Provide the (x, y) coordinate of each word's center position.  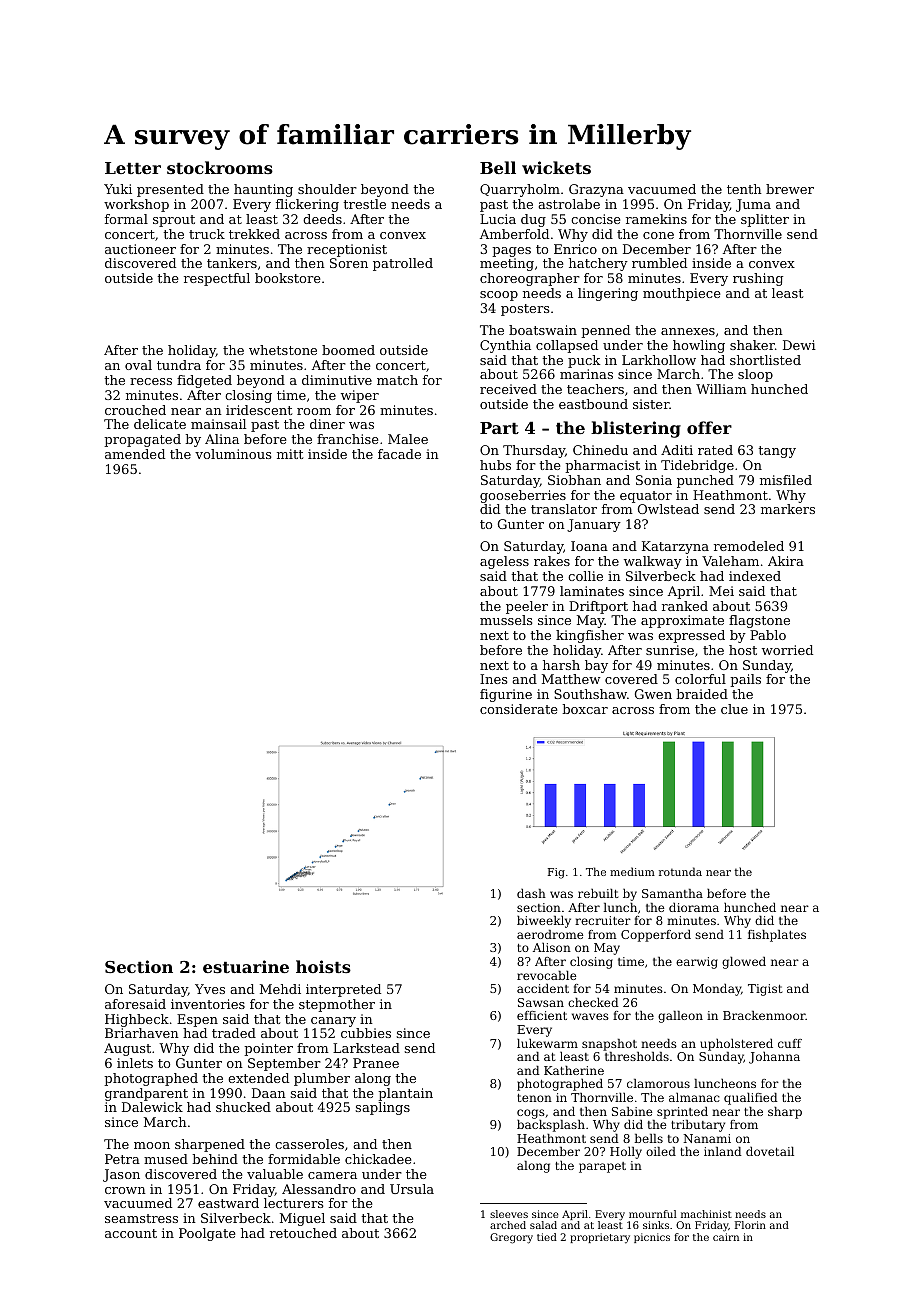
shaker (752, 345)
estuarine (246, 966)
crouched (135, 410)
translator (564, 509)
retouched (303, 1233)
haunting (263, 190)
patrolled (403, 264)
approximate (682, 621)
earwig (697, 963)
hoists (323, 966)
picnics (652, 1238)
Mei (721, 591)
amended (135, 454)
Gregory (511, 1238)
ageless (504, 562)
